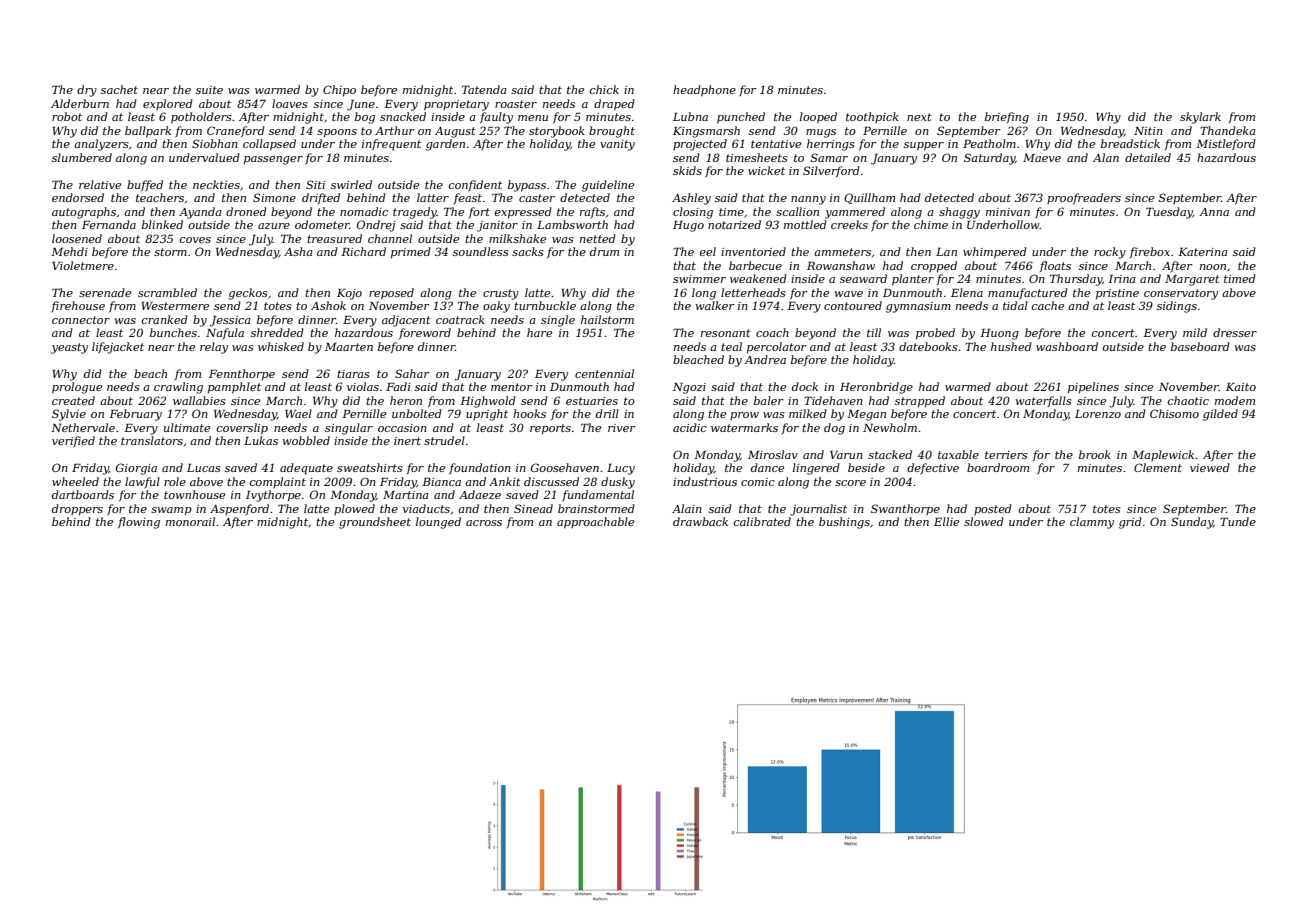 The image size is (1308, 924). What do you see at coordinates (1200, 118) in the page?
I see `skylark` at bounding box center [1200, 118].
